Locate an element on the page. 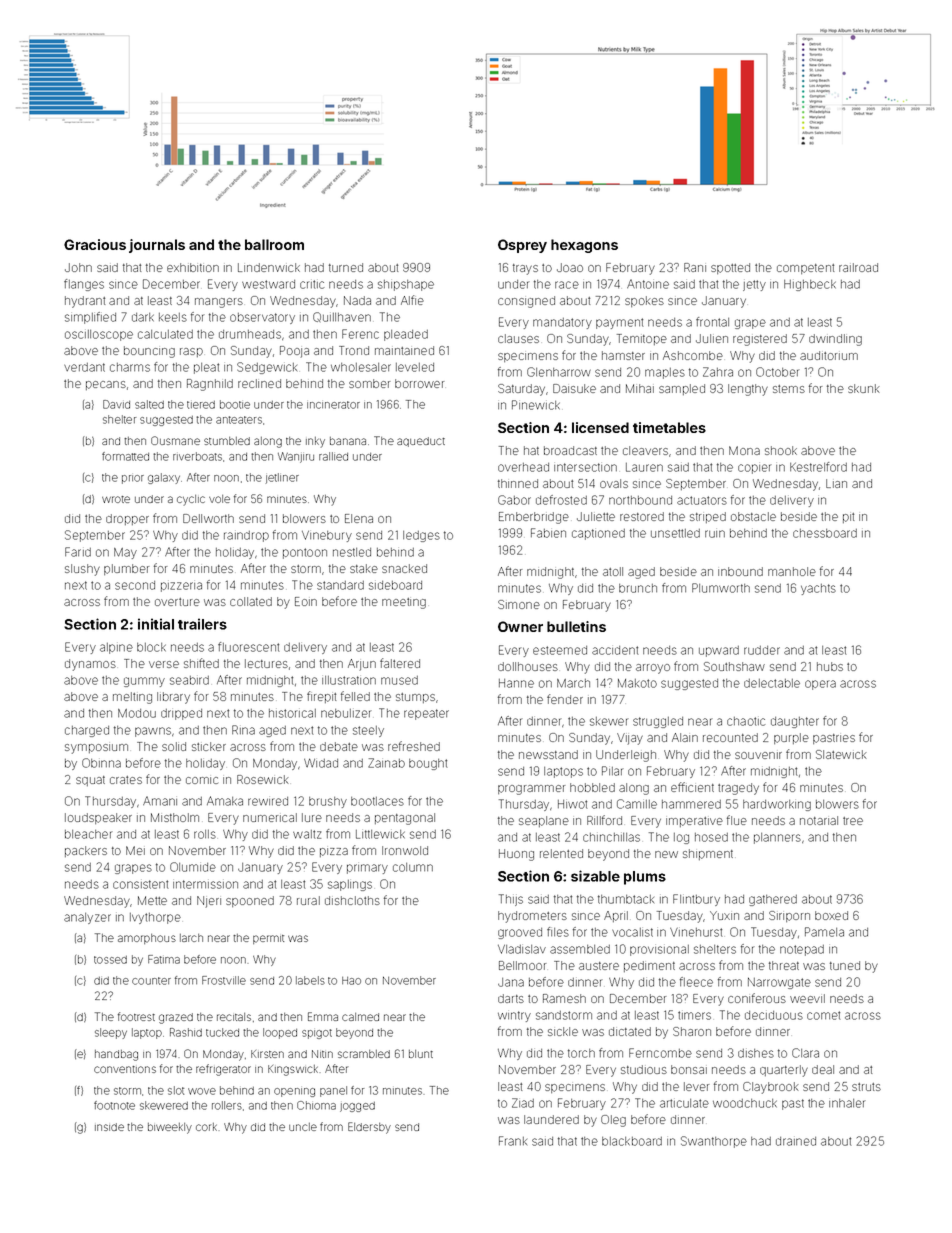 The height and width of the document is (1233, 952). refrigerator is located at coordinates (223, 1070).
